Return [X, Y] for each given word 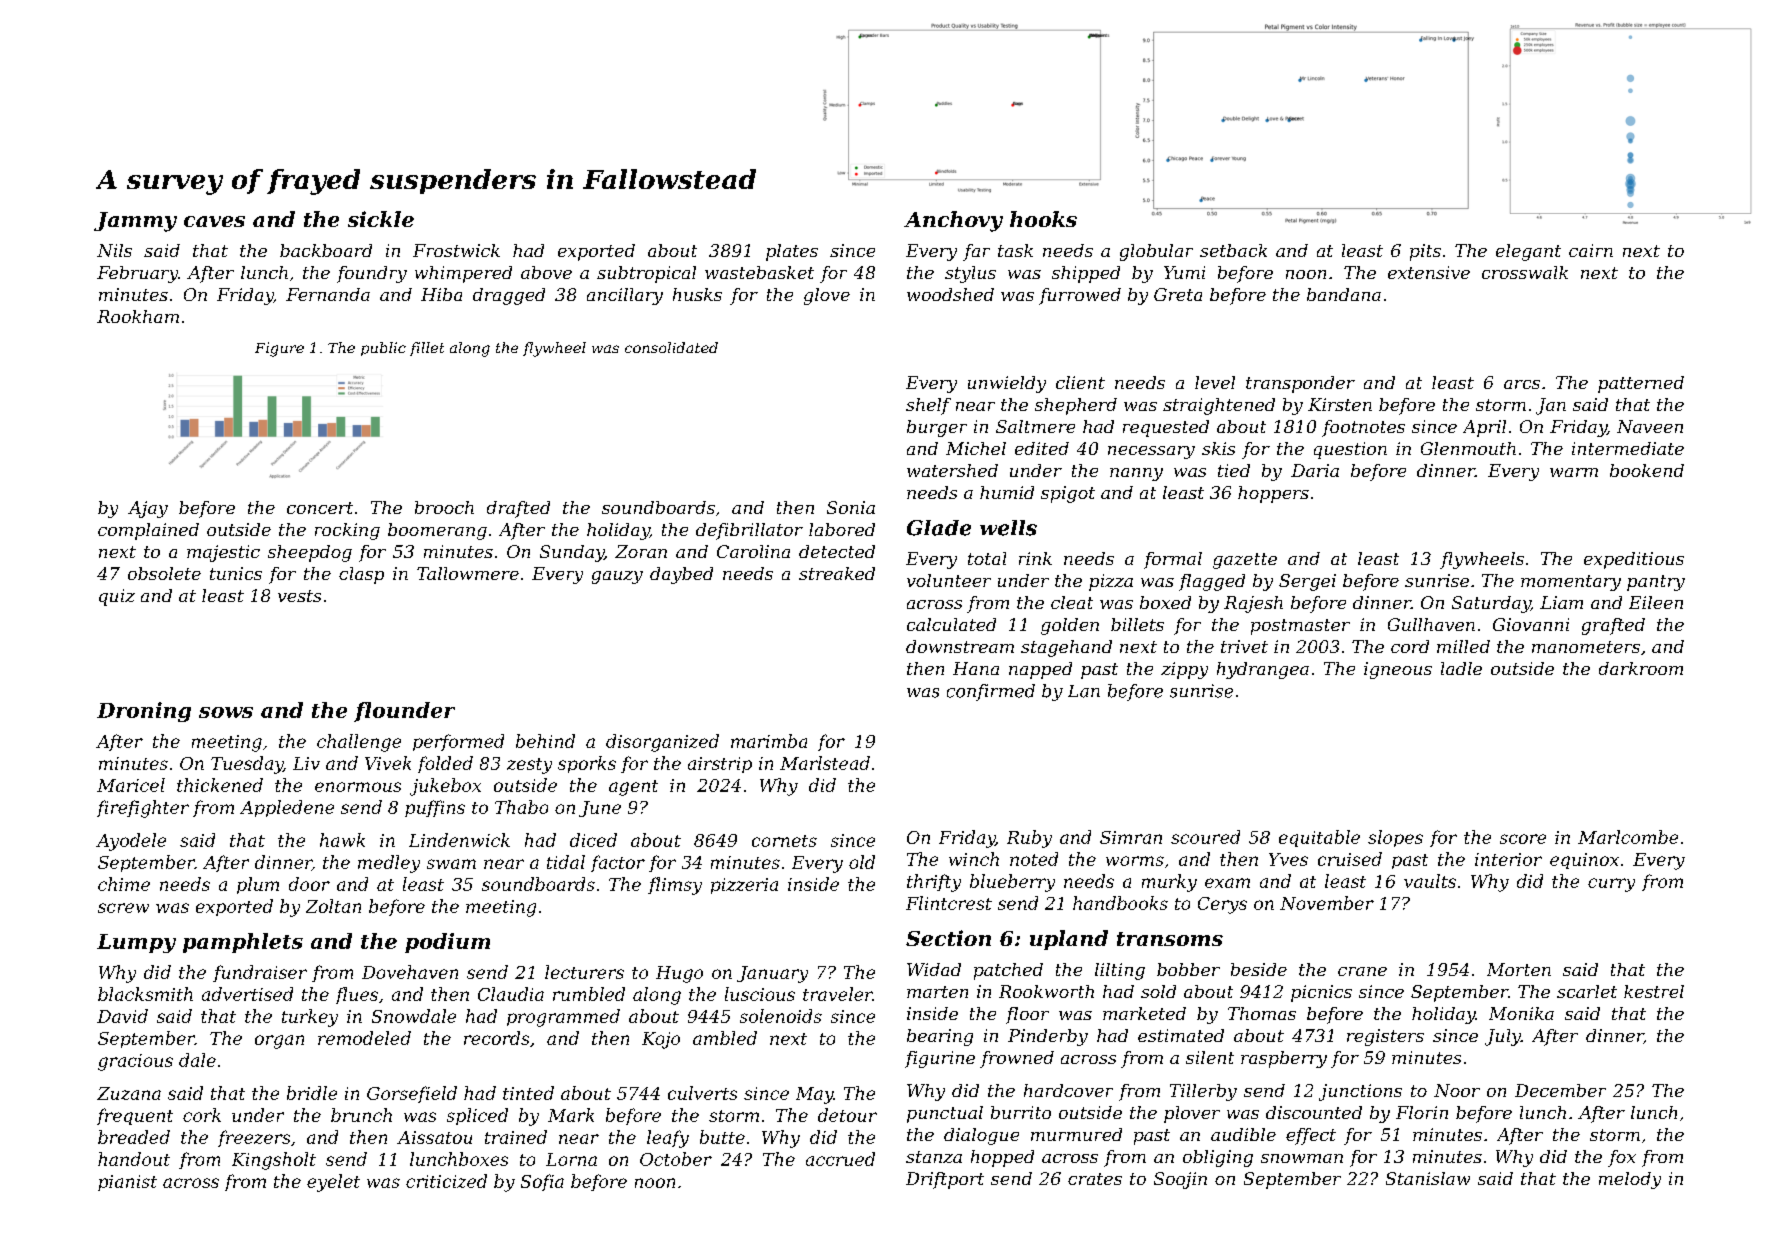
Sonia [851, 507]
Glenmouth [1468, 448]
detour [847, 1115]
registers [1385, 1037]
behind [545, 741]
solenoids [781, 1016]
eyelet [333, 1183]
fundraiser [260, 973]
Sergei [1307, 582]
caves [214, 221]
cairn [1591, 250]
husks [697, 294]
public [383, 349]
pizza [1111, 582]
